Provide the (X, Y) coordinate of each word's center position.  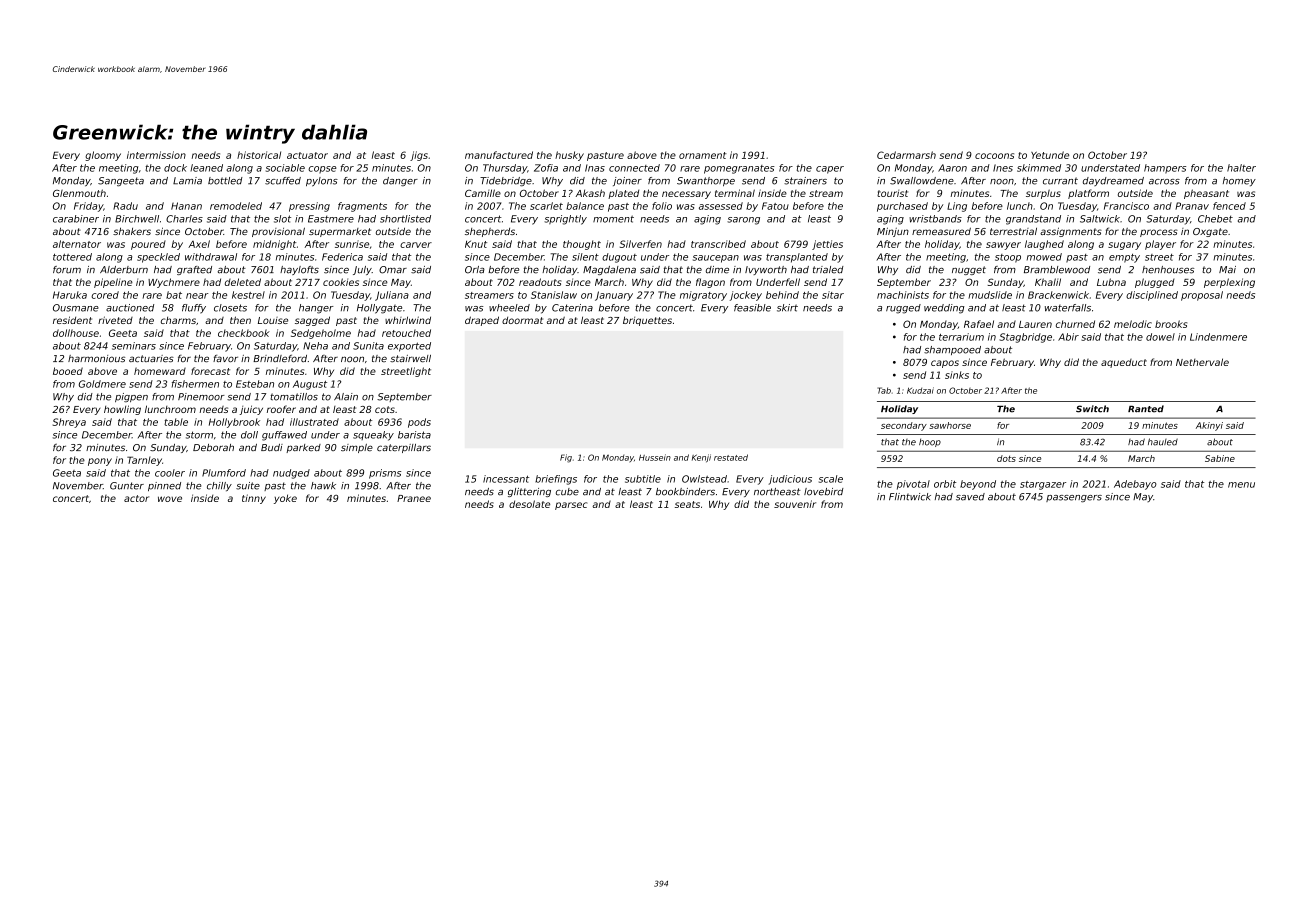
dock (175, 168)
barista (414, 435)
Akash (590, 193)
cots (385, 409)
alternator (77, 244)
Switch (1092, 409)
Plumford (224, 473)
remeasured (941, 231)
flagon (710, 283)
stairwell (410, 358)
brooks (1171, 324)
